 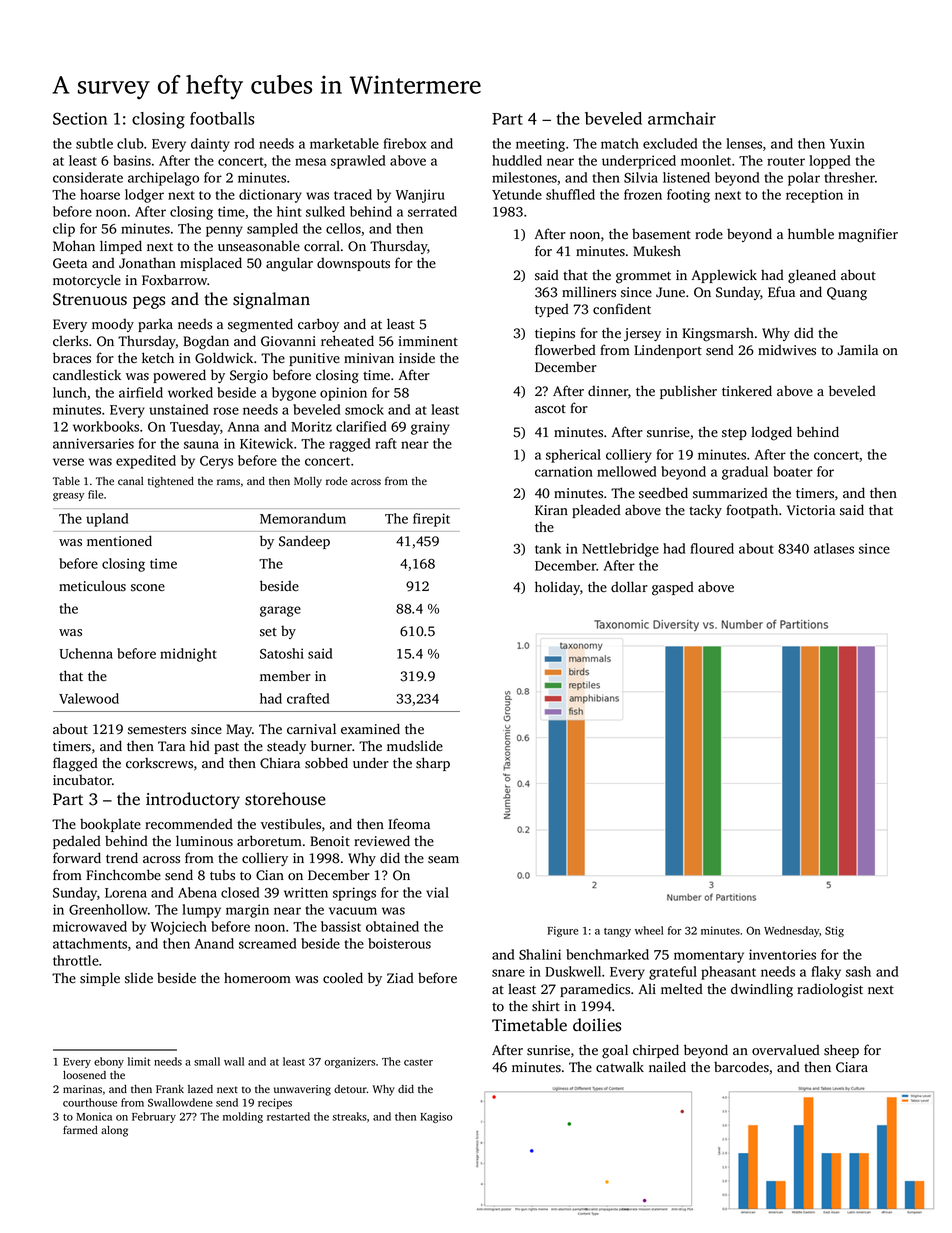 What do you see at coordinates (682, 118) in the document?
I see `armchair` at bounding box center [682, 118].
